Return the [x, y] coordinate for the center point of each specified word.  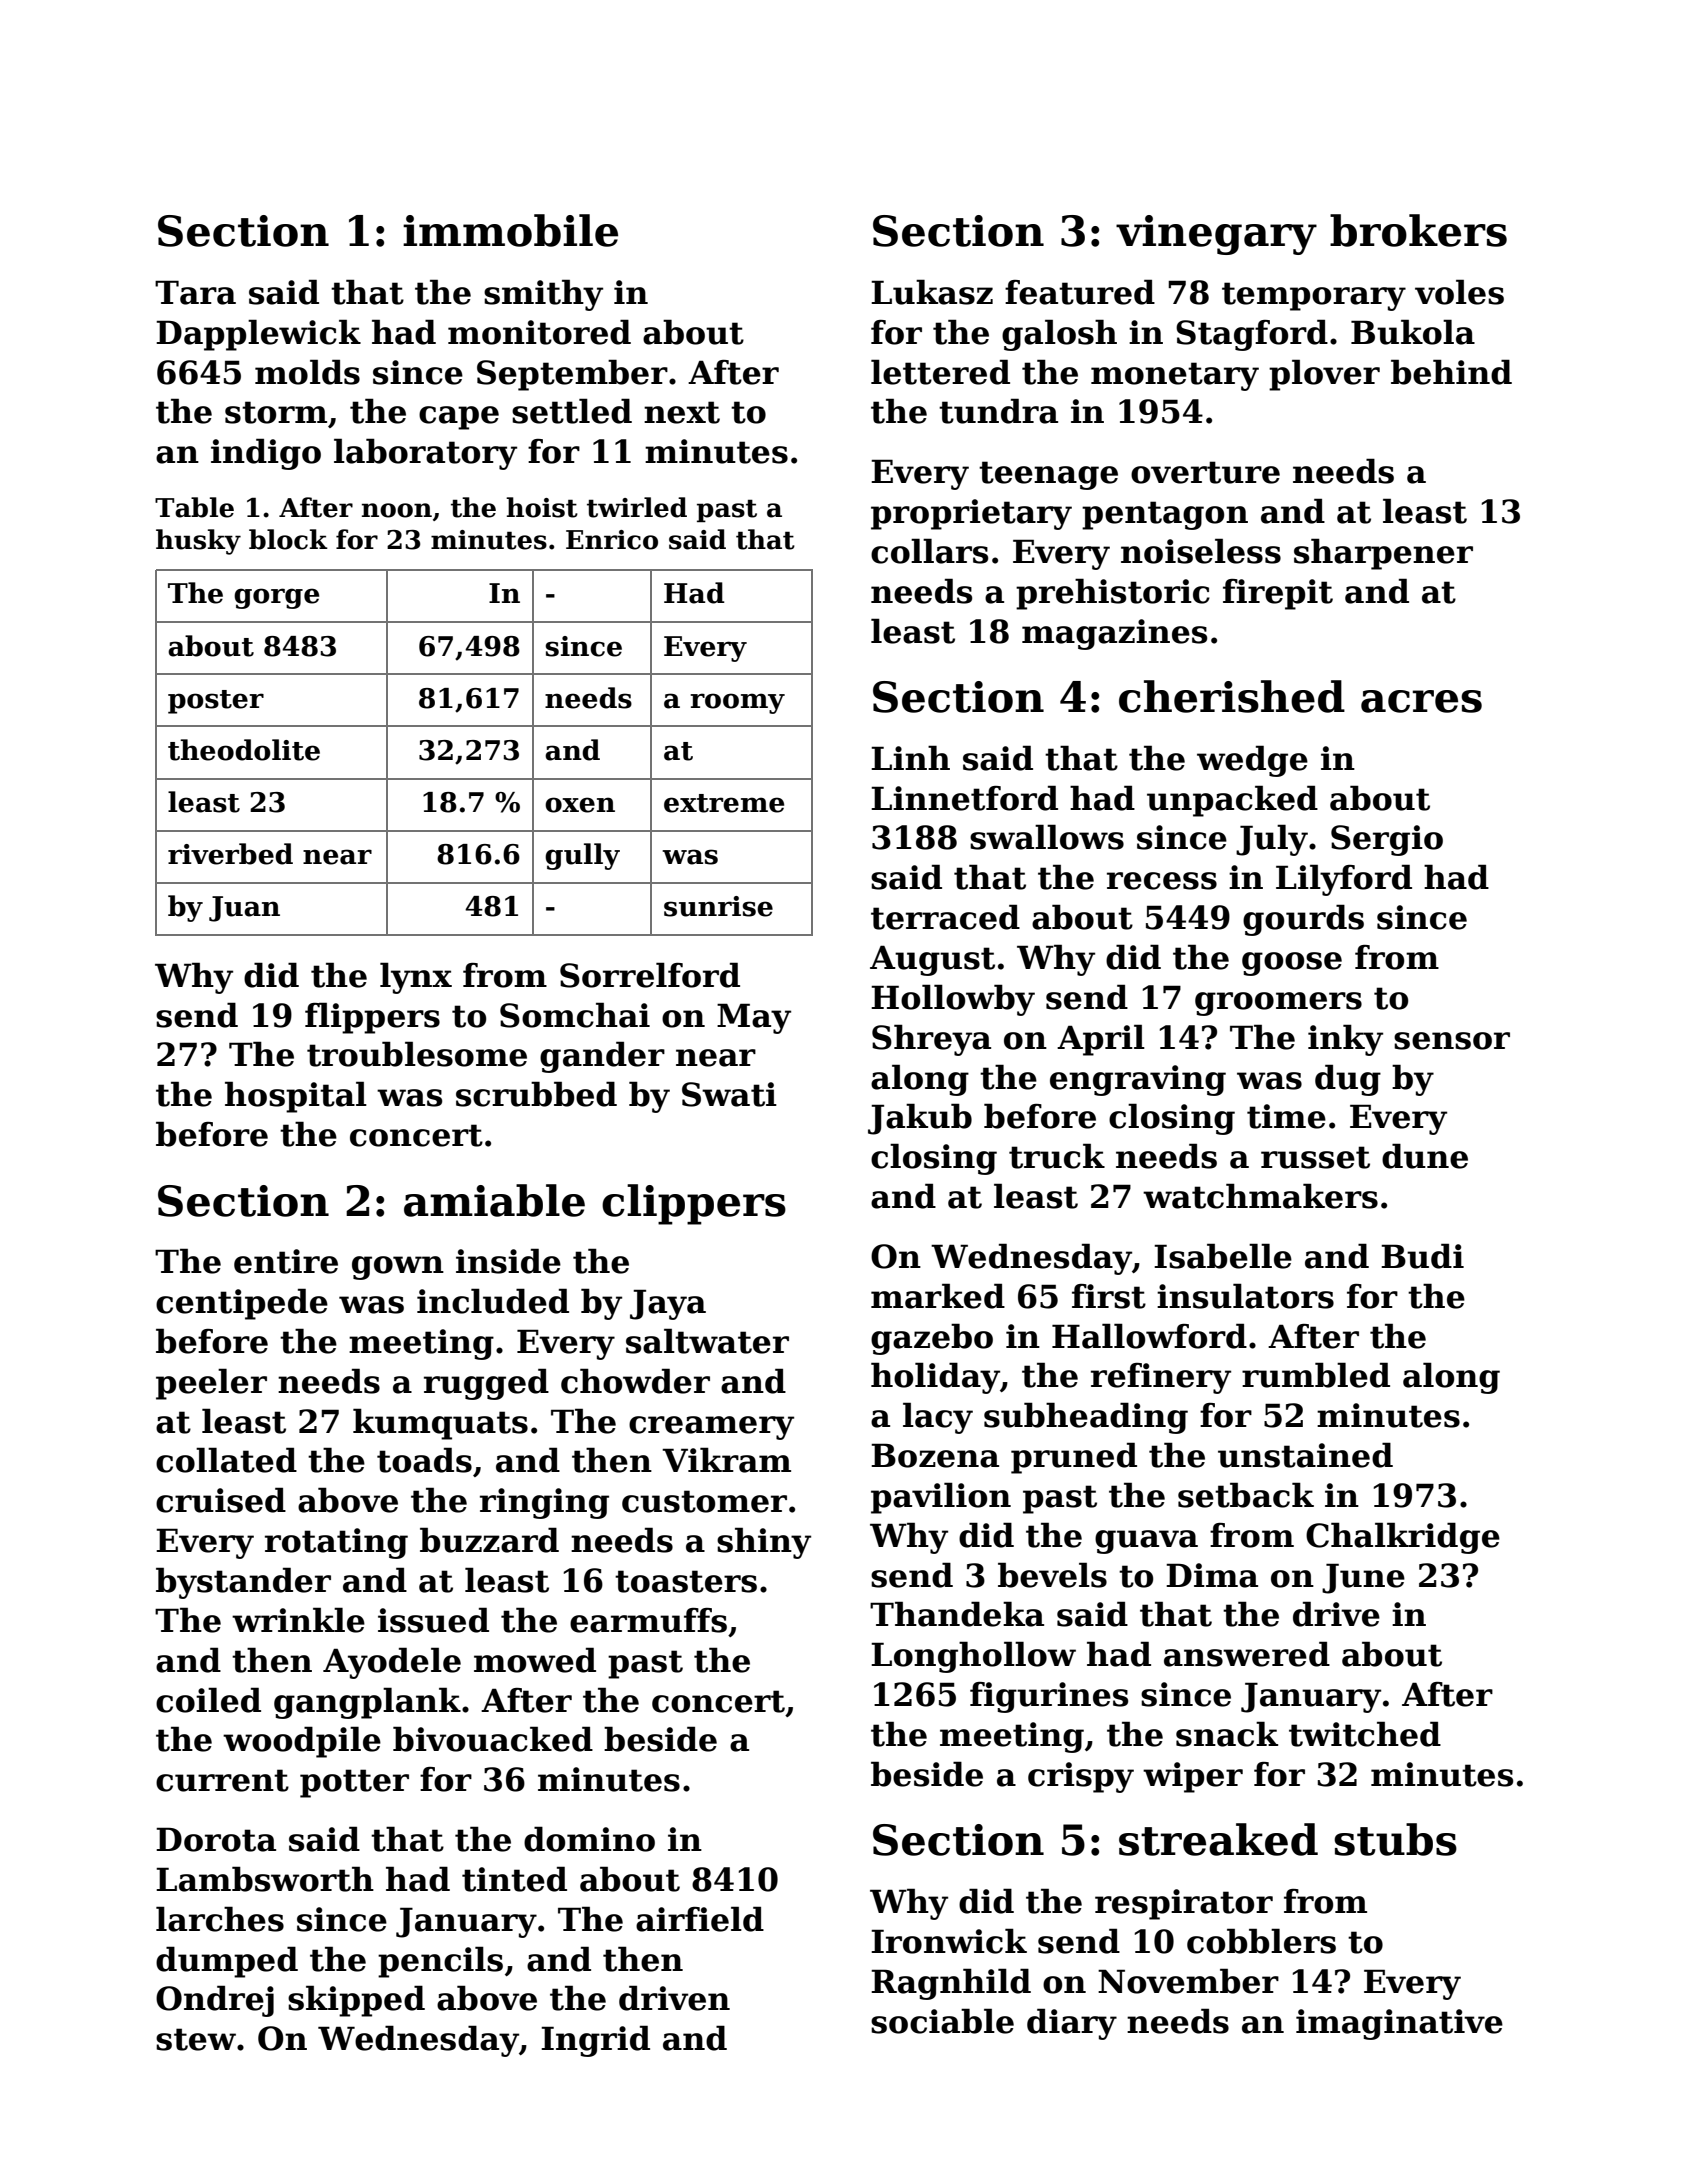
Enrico [612, 540]
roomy [737, 703]
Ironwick [949, 1941]
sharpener [1383, 554]
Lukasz [932, 292]
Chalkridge [1403, 1538]
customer [704, 1501]
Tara [195, 292]
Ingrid [595, 2041]
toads [424, 1460]
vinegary [1216, 235]
